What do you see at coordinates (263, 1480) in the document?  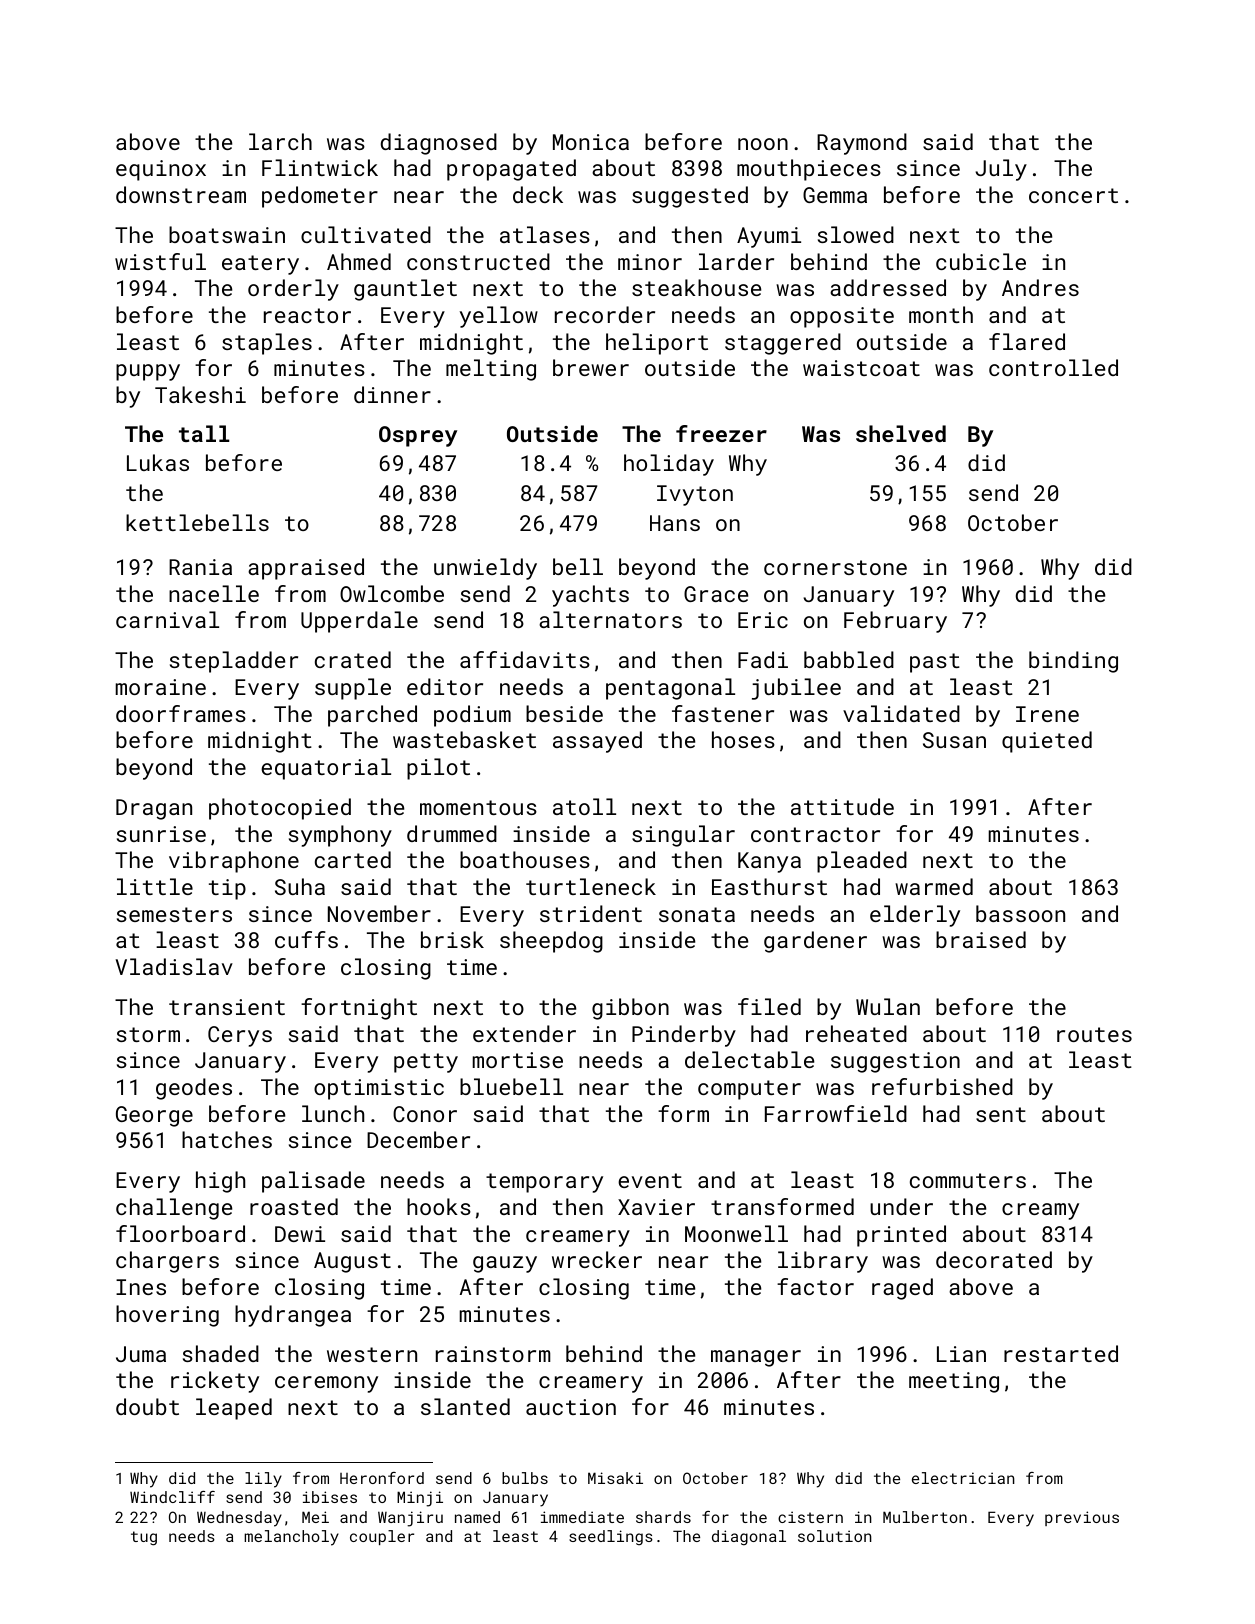 I see `lily` at bounding box center [263, 1480].
